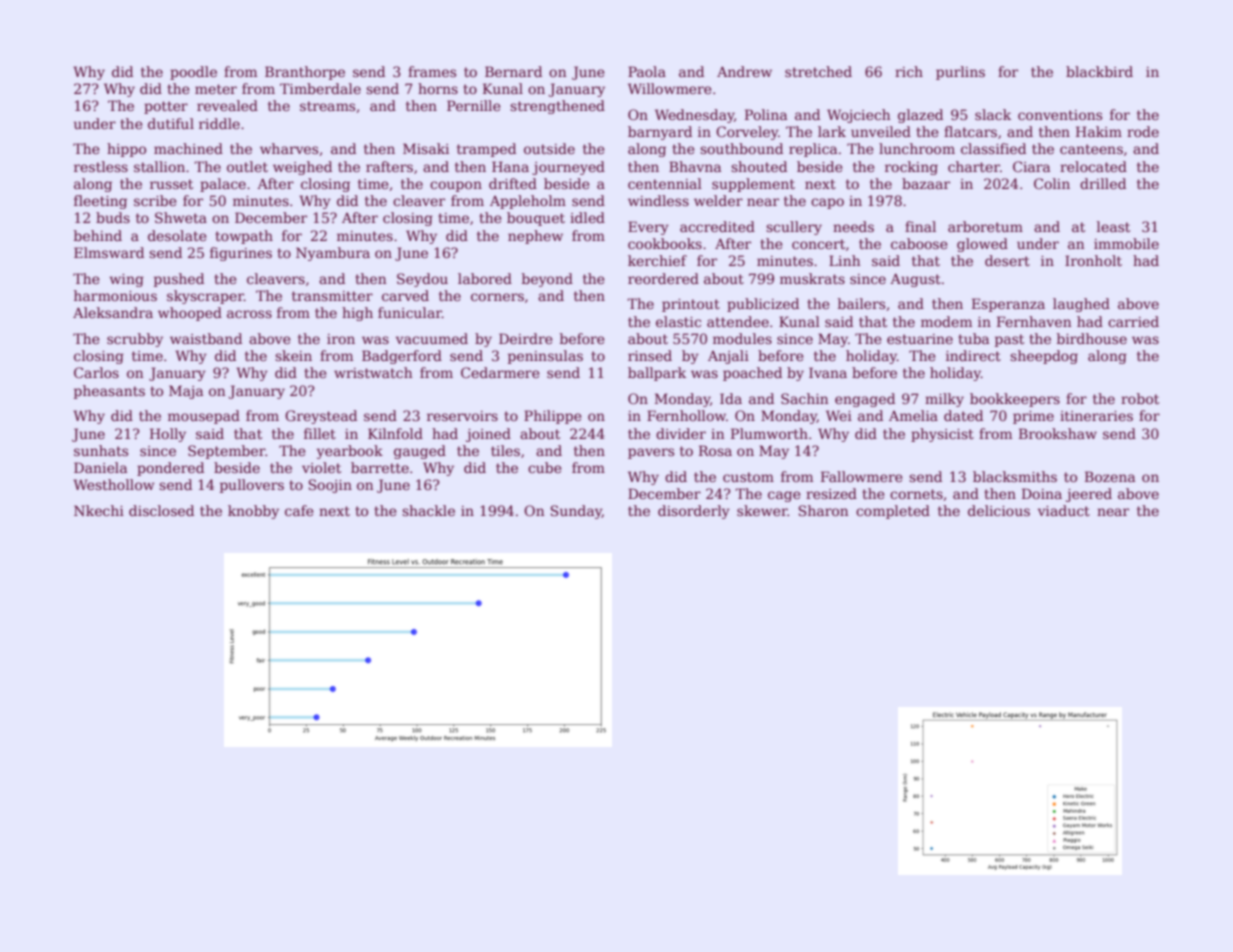 This screenshot has width=1233, height=952. What do you see at coordinates (422, 280) in the screenshot?
I see `Seydou` at bounding box center [422, 280].
